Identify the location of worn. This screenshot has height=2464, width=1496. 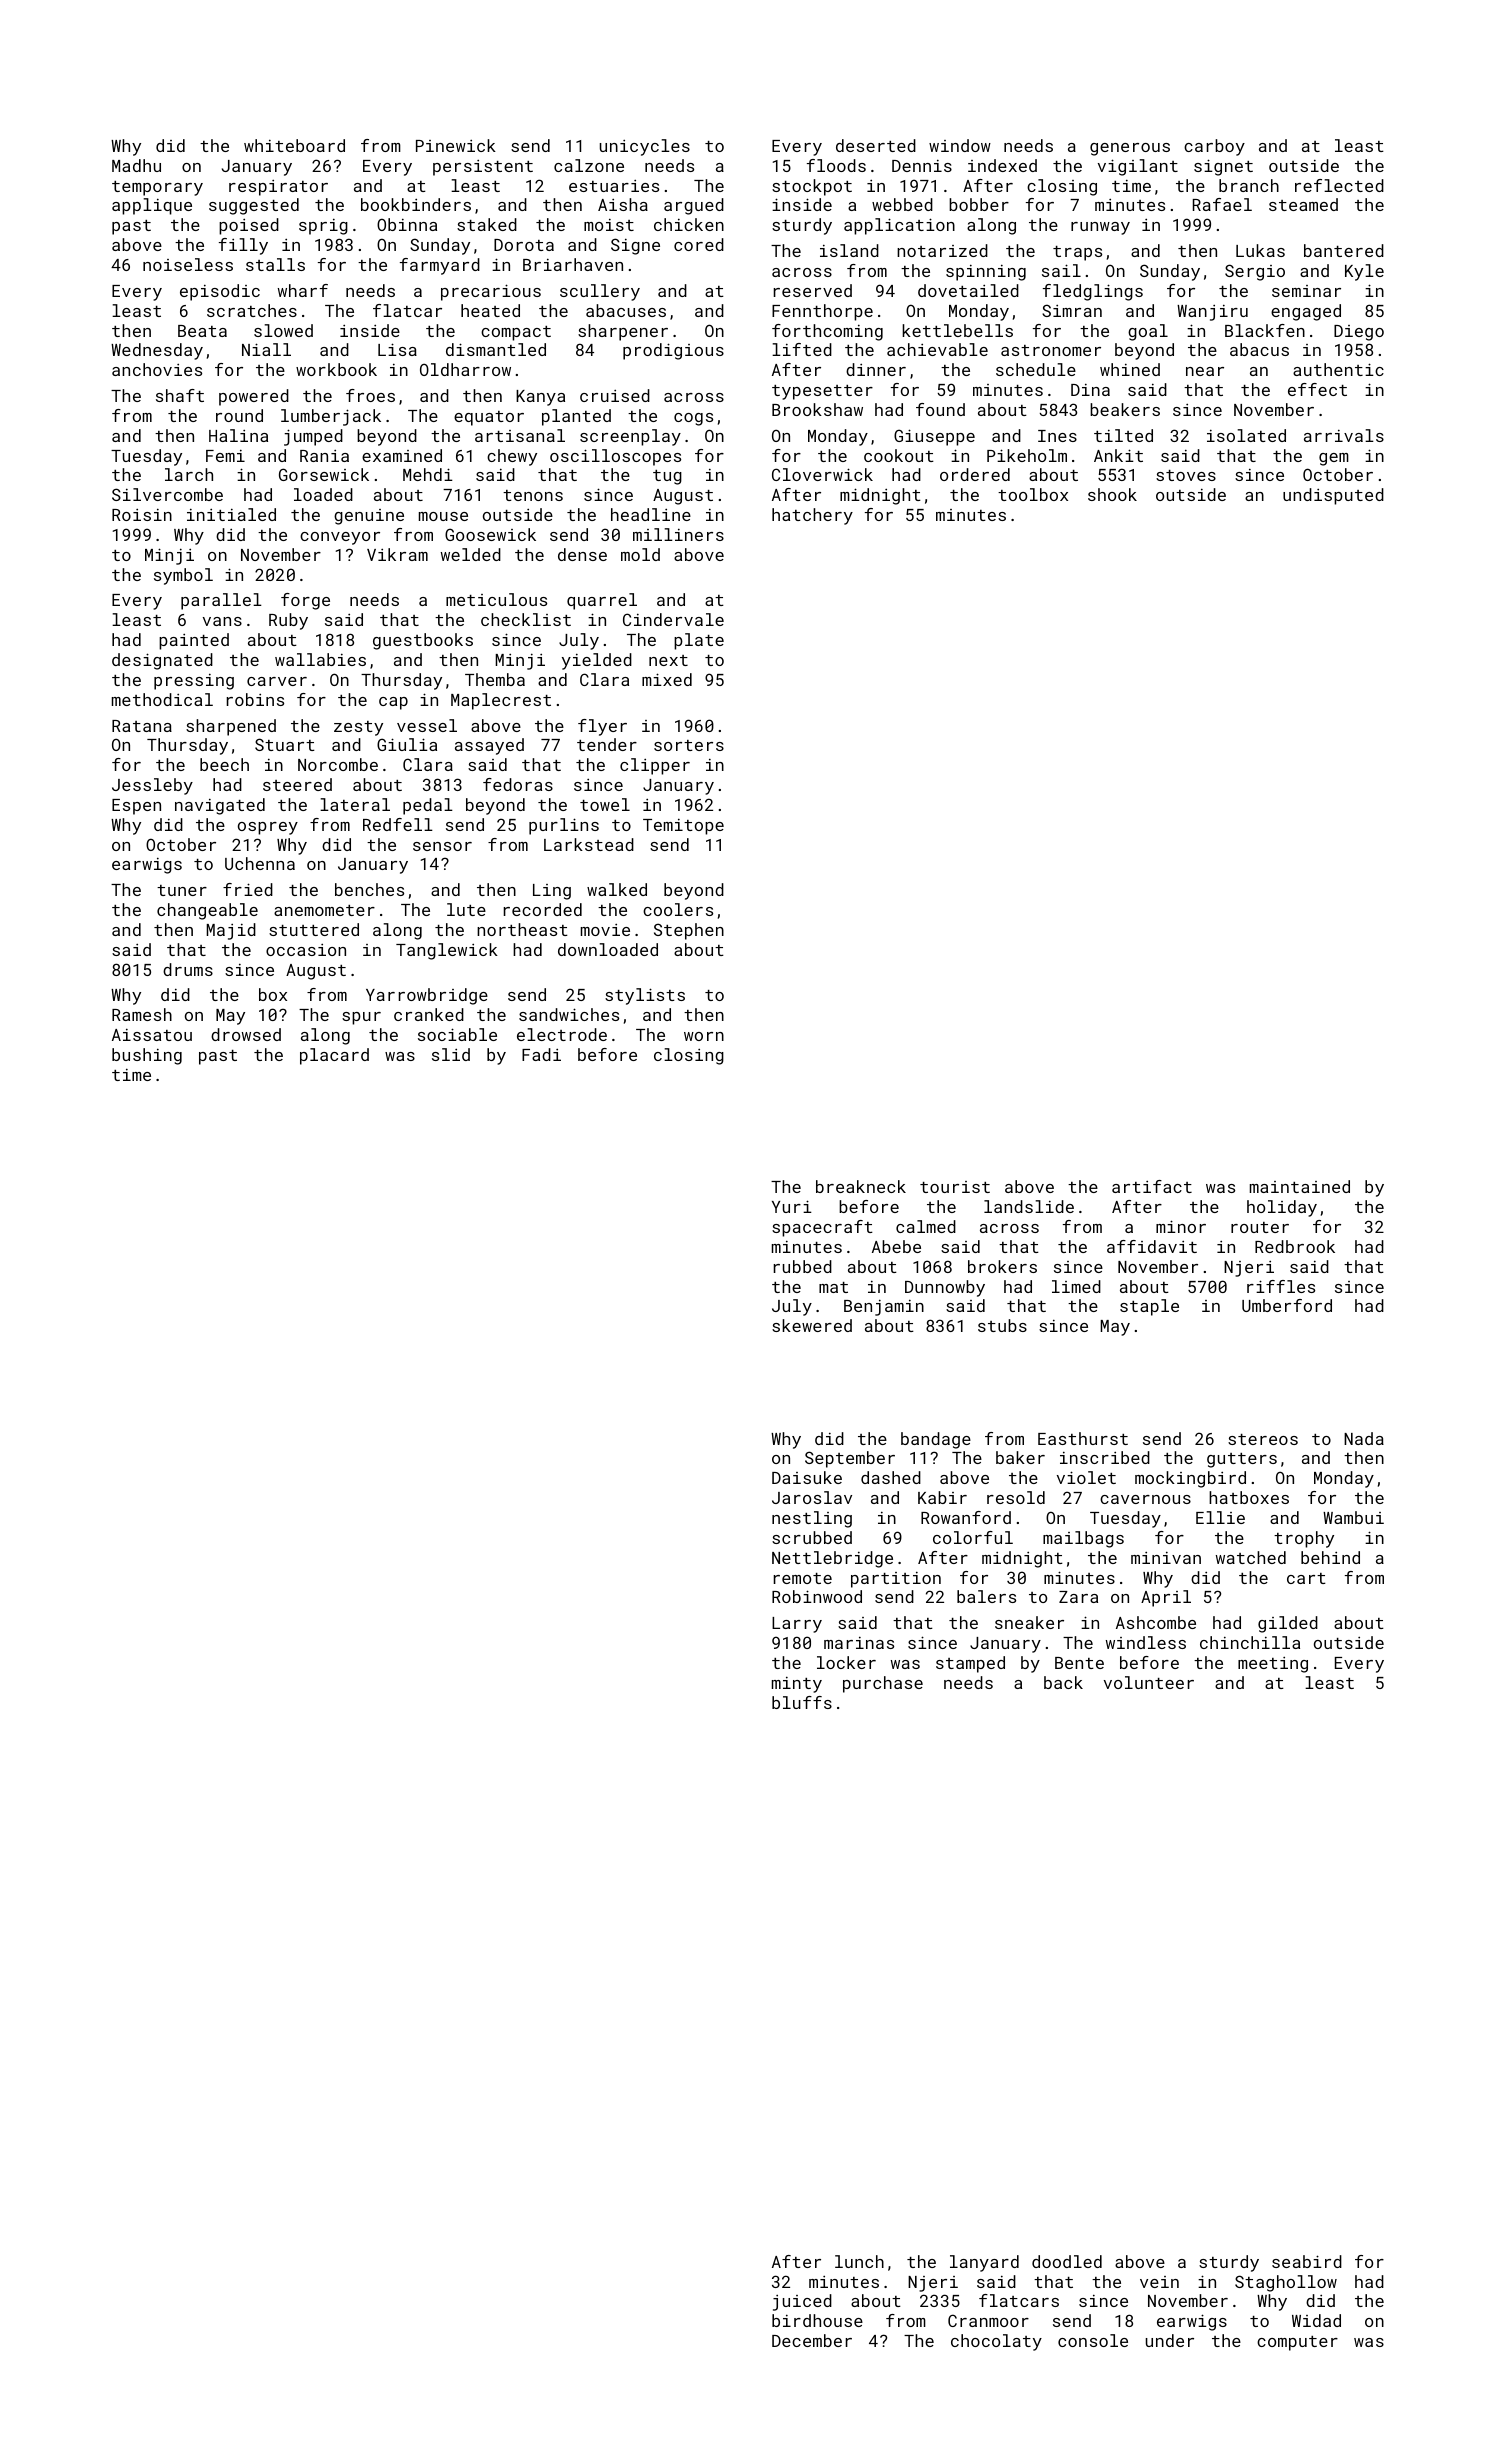
(704, 1036).
